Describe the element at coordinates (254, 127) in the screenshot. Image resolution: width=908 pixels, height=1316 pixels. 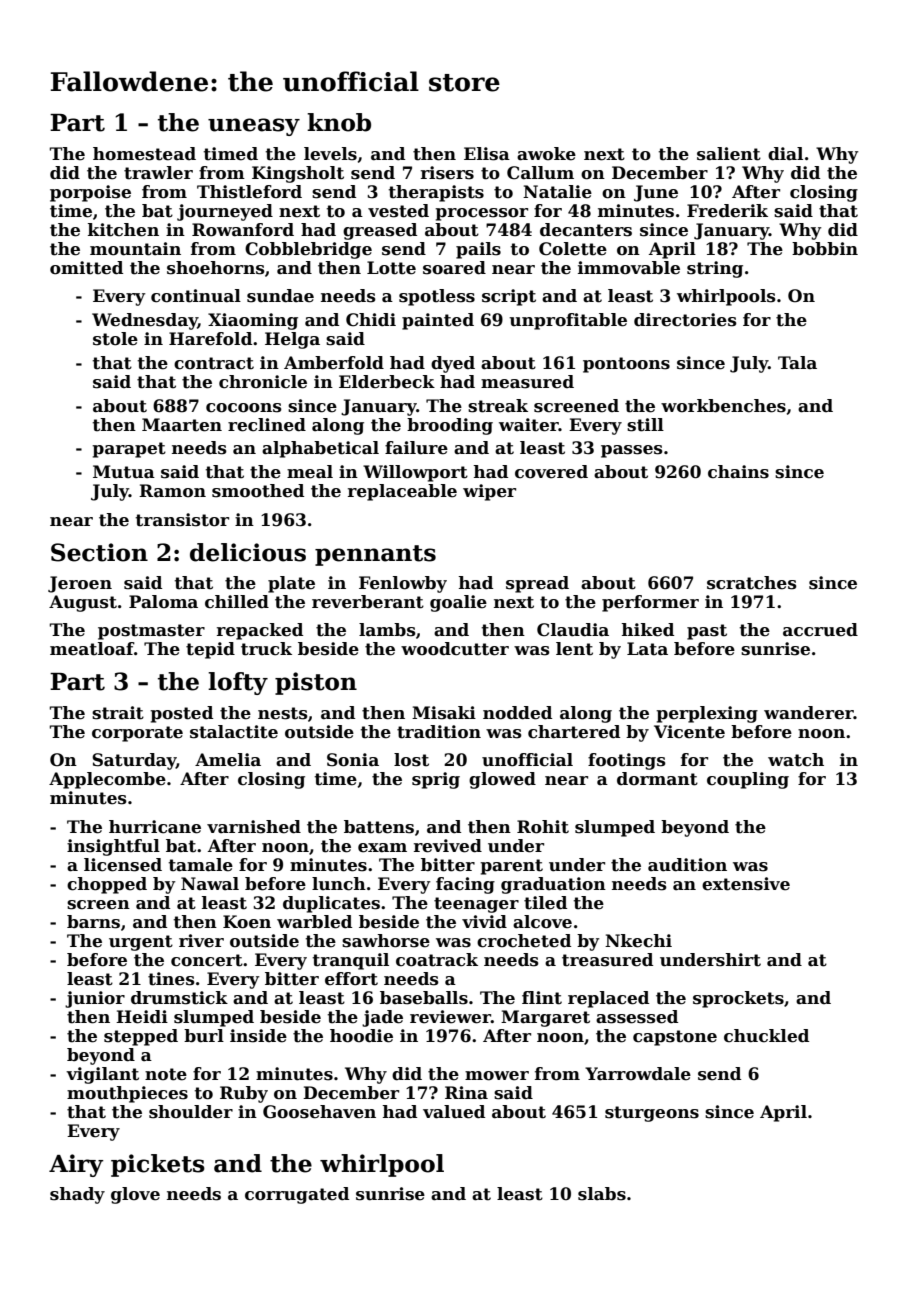
I see `uneasy` at that location.
